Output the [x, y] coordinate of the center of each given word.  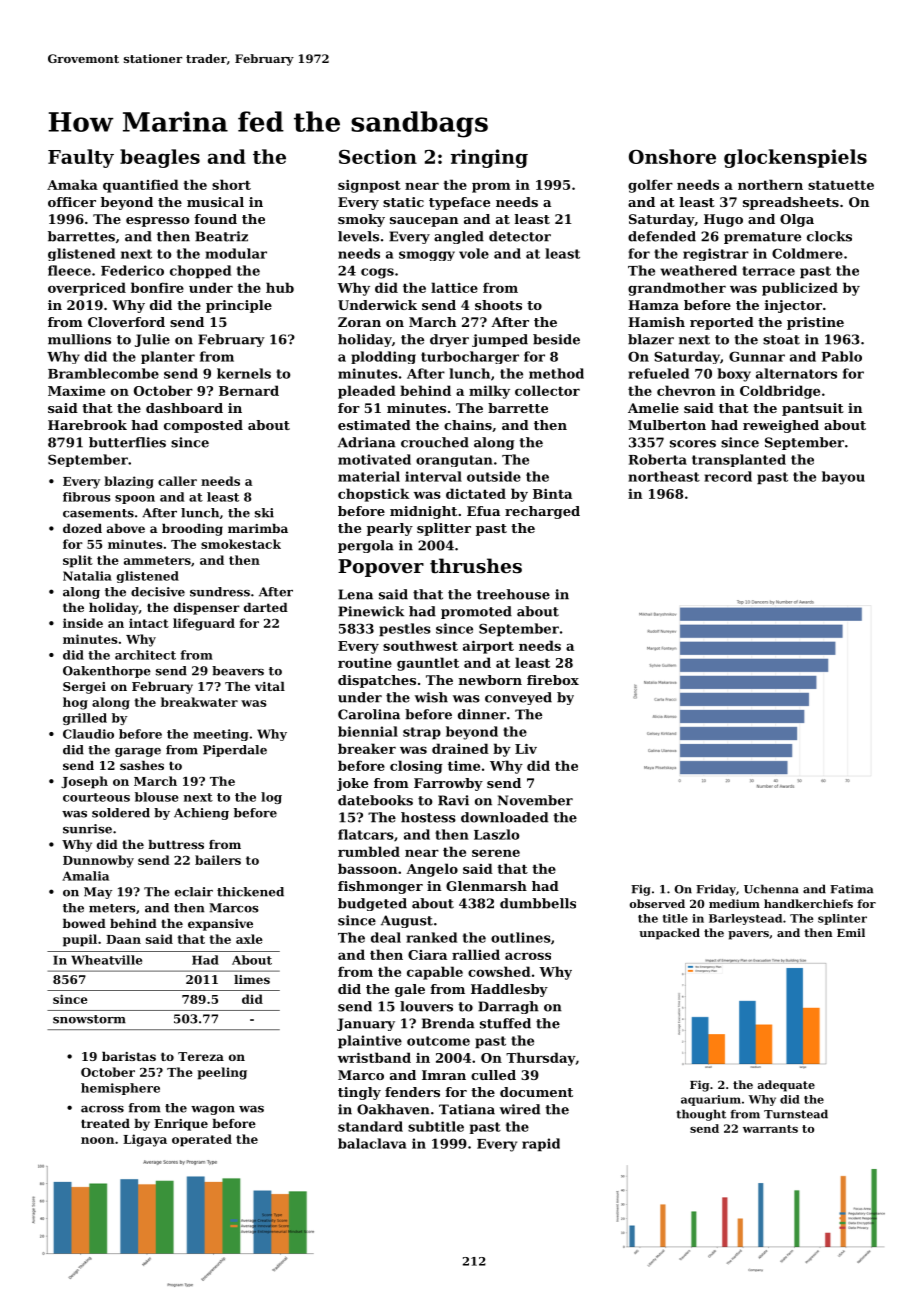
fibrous [87, 497]
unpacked [669, 934]
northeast [664, 476]
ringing [489, 158]
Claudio [88, 734]
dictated [476, 493]
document [536, 1092]
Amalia [85, 876]
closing [416, 767]
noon [97, 1140]
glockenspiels [795, 158]
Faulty [81, 158]
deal [386, 937]
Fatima [851, 889]
